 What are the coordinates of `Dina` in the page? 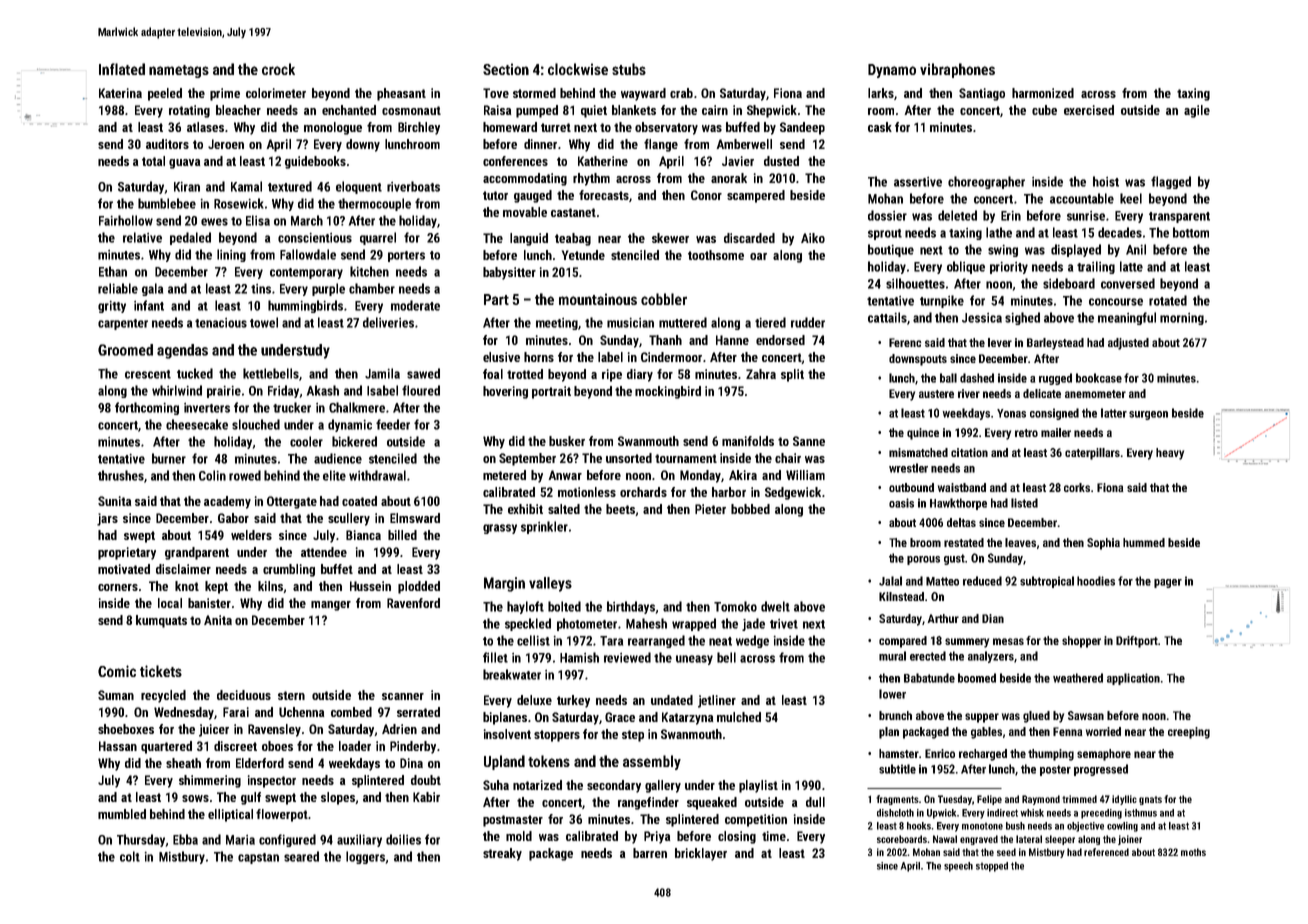 It's located at (411, 763).
